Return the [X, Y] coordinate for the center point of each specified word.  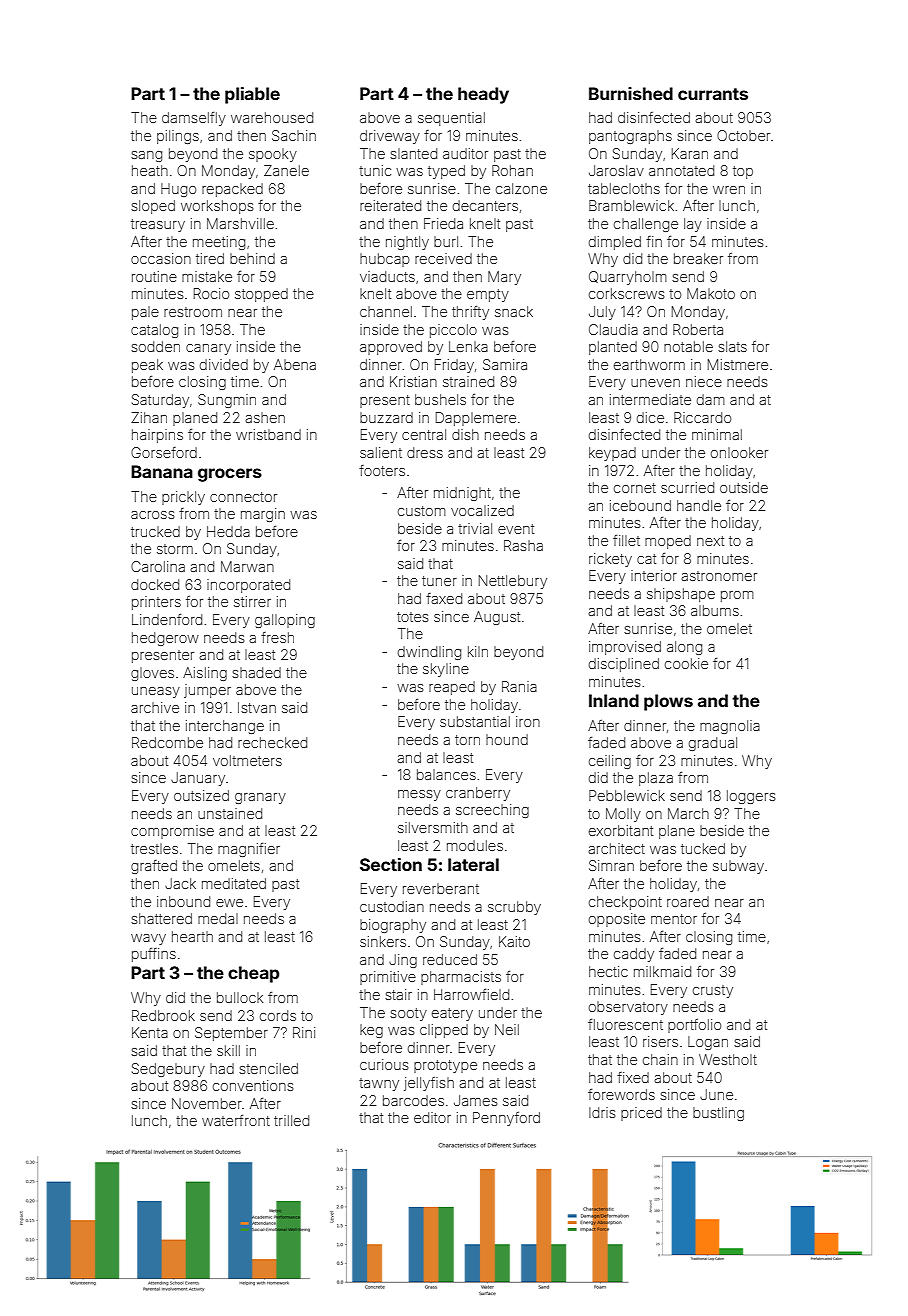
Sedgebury [168, 1070]
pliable [252, 95]
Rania [519, 686]
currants [713, 94]
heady [483, 95]
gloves [152, 674]
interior [654, 575]
